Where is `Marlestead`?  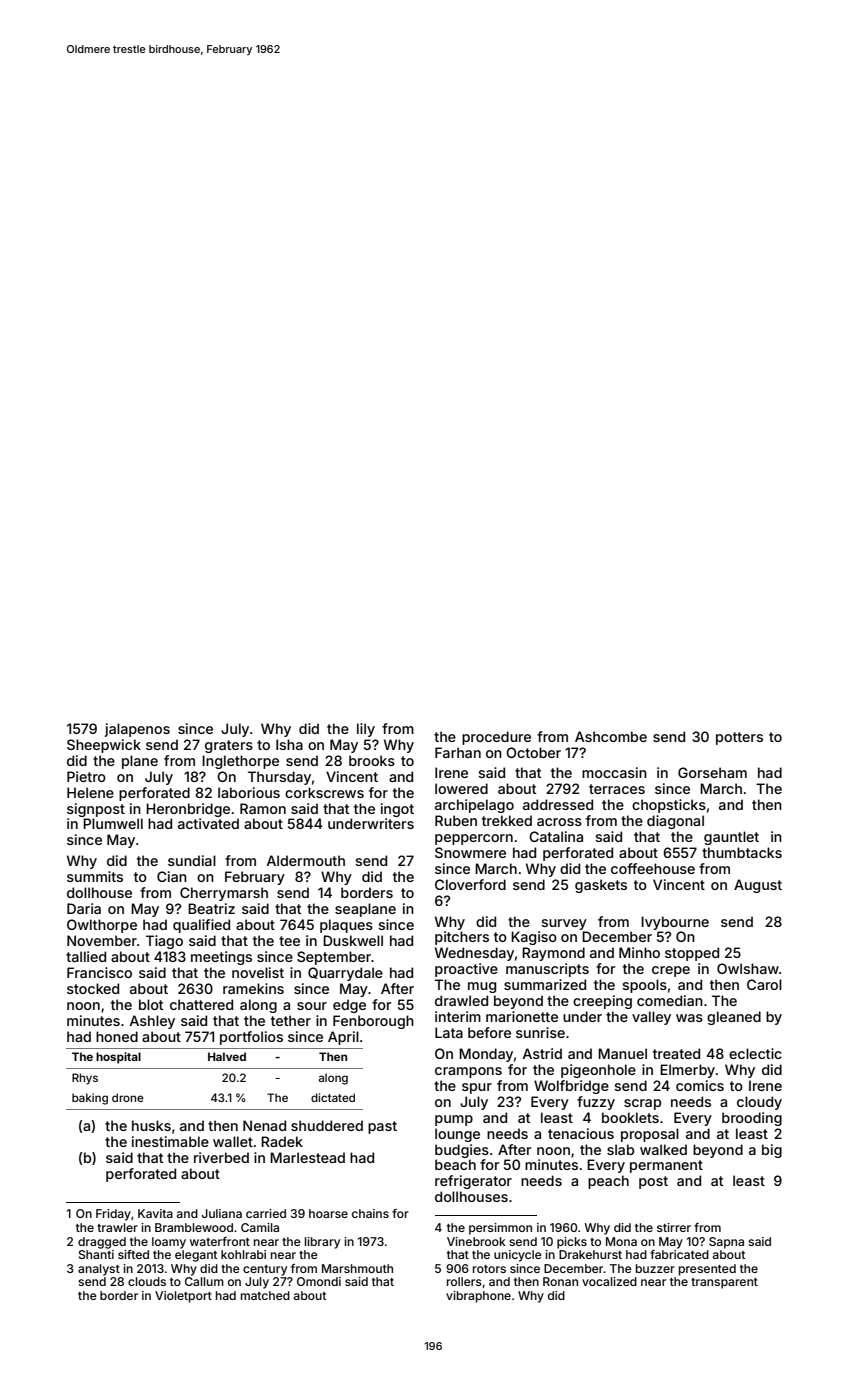 Marlestead is located at coordinates (307, 1157).
